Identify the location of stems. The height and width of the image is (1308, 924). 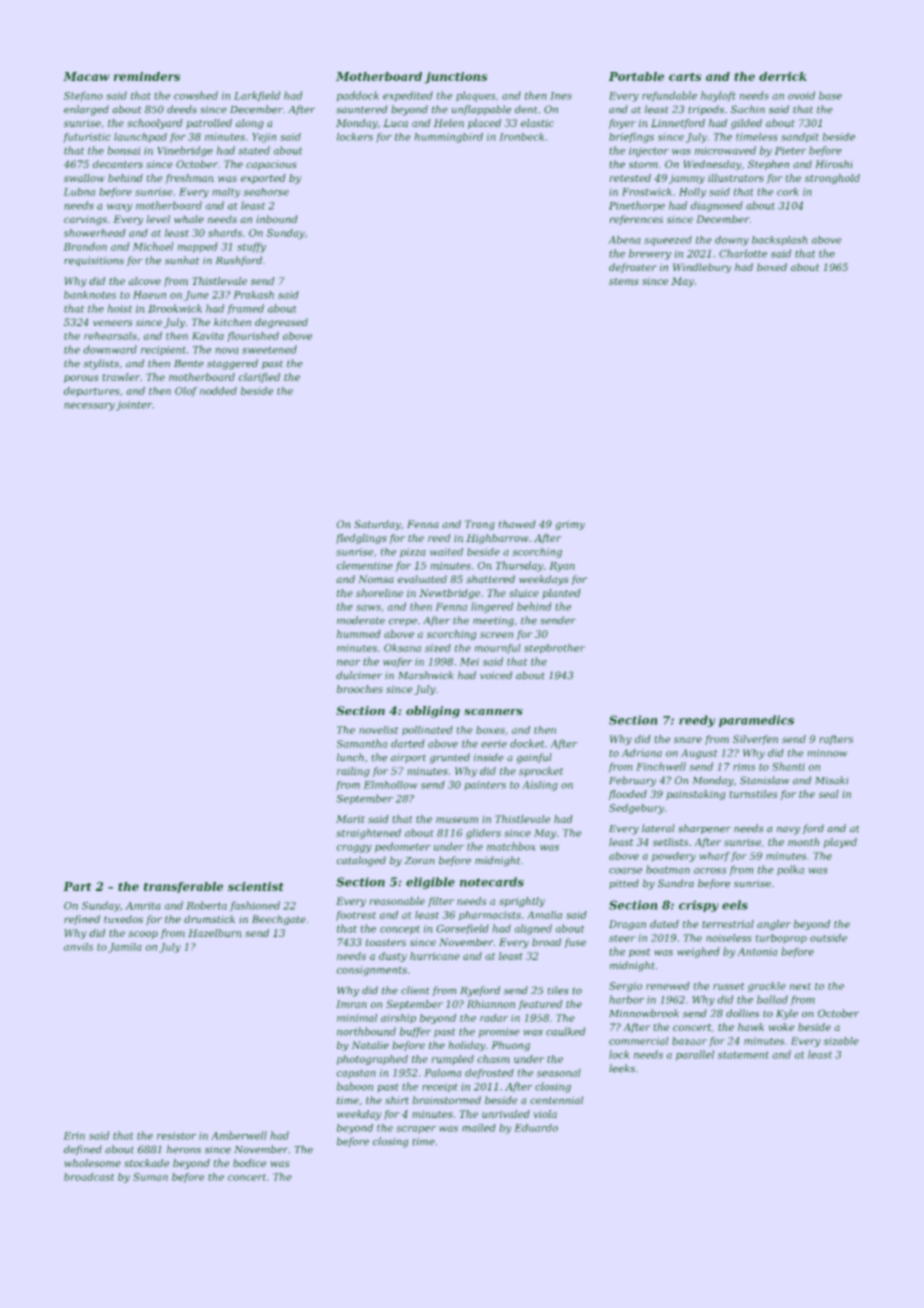
(624, 281).
